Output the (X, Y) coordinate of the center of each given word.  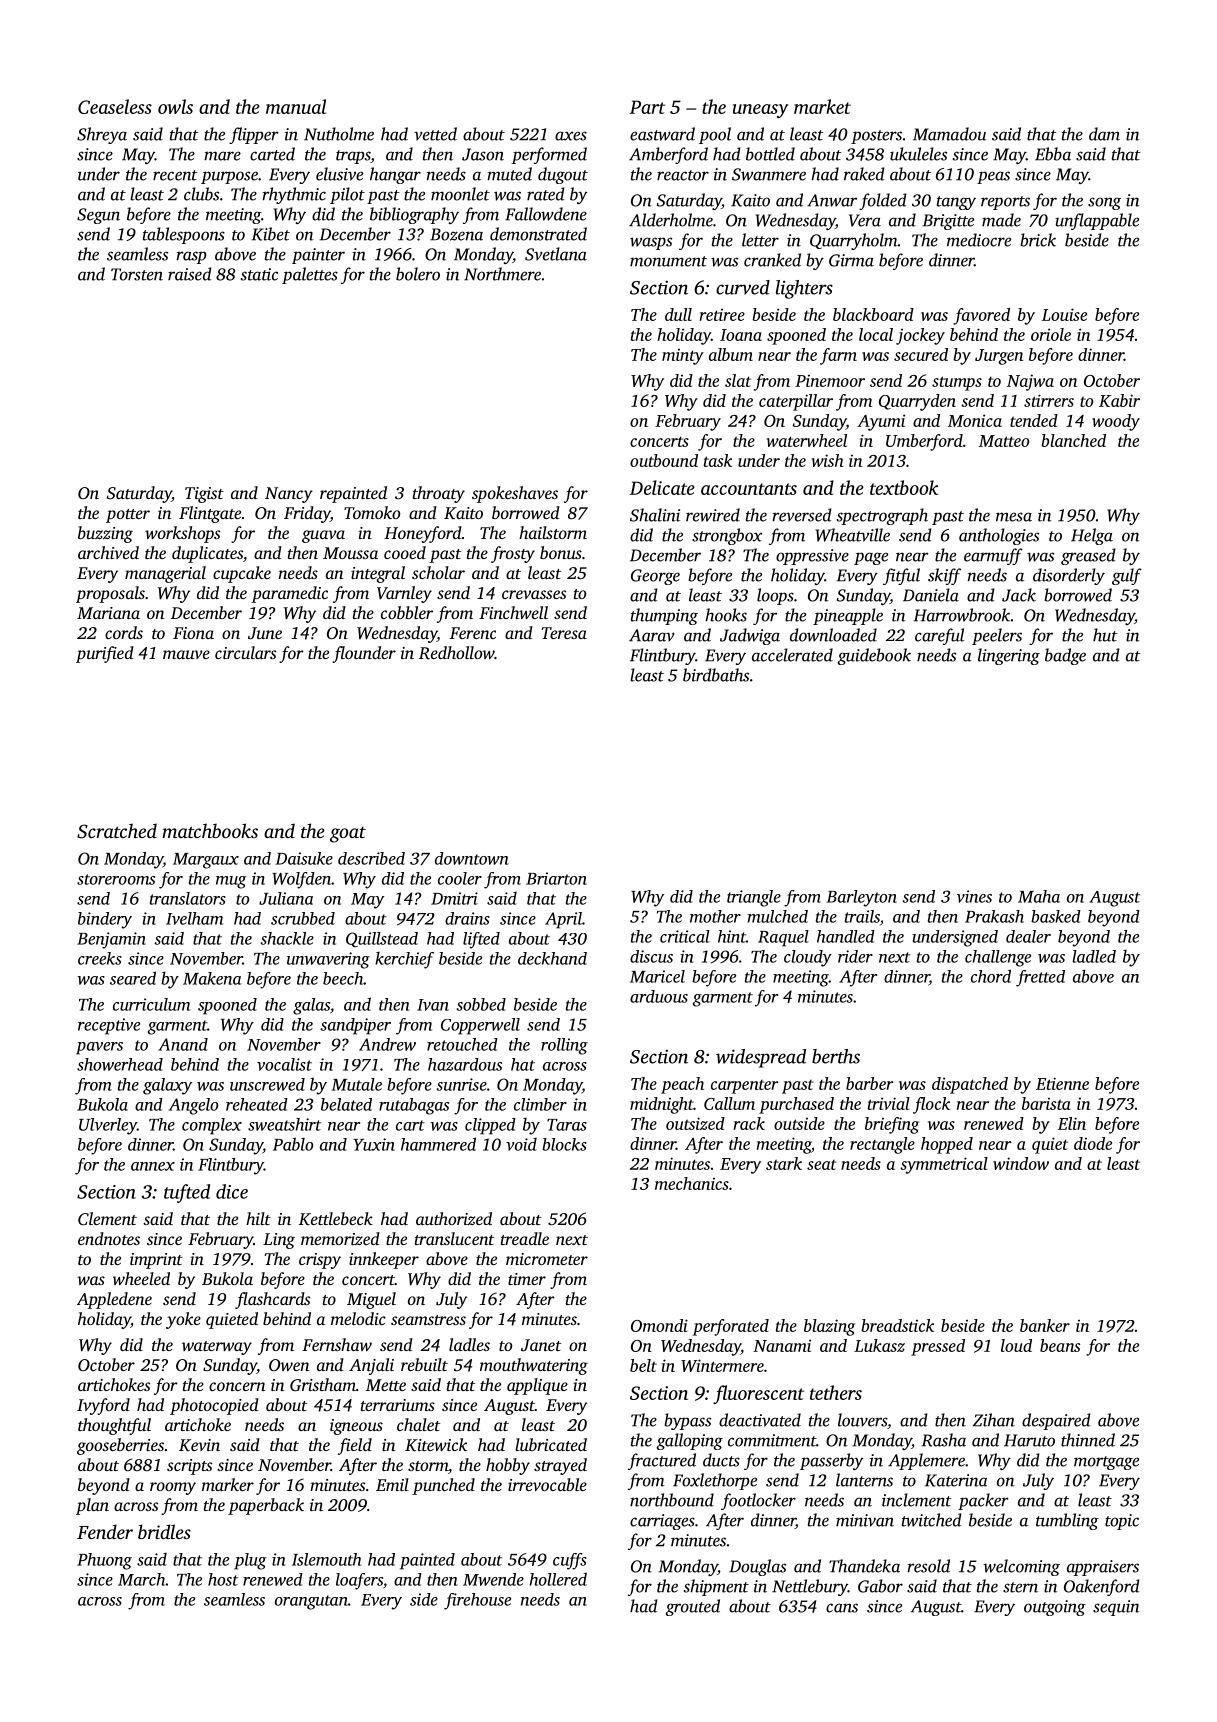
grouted (693, 1607)
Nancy (289, 495)
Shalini (655, 515)
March (142, 1579)
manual (296, 106)
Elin (1072, 1123)
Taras (567, 1125)
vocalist (284, 1064)
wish (827, 460)
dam (1104, 134)
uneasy (760, 111)
